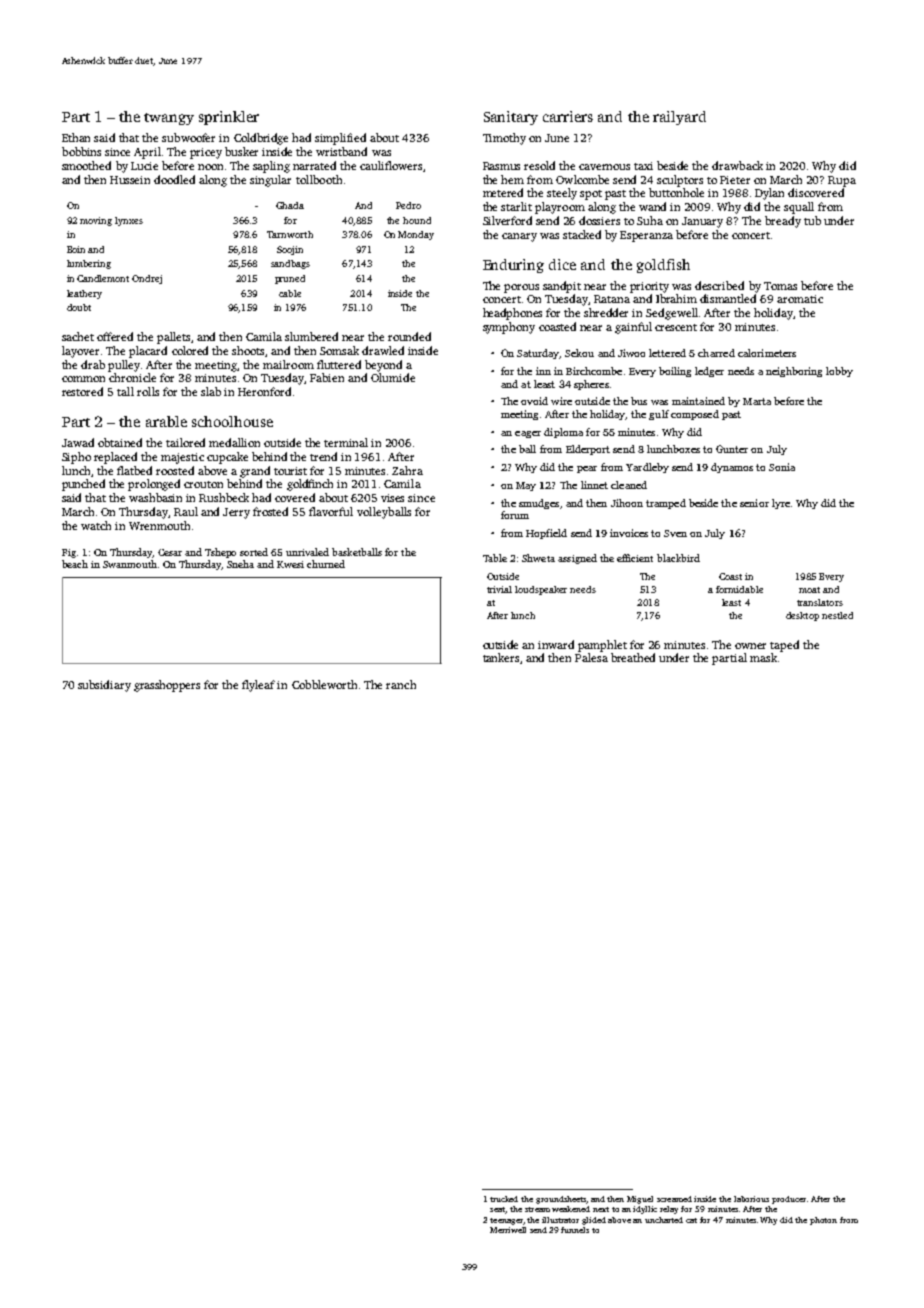  What do you see at coordinates (504, 1199) in the page?
I see `trucked` at bounding box center [504, 1199].
